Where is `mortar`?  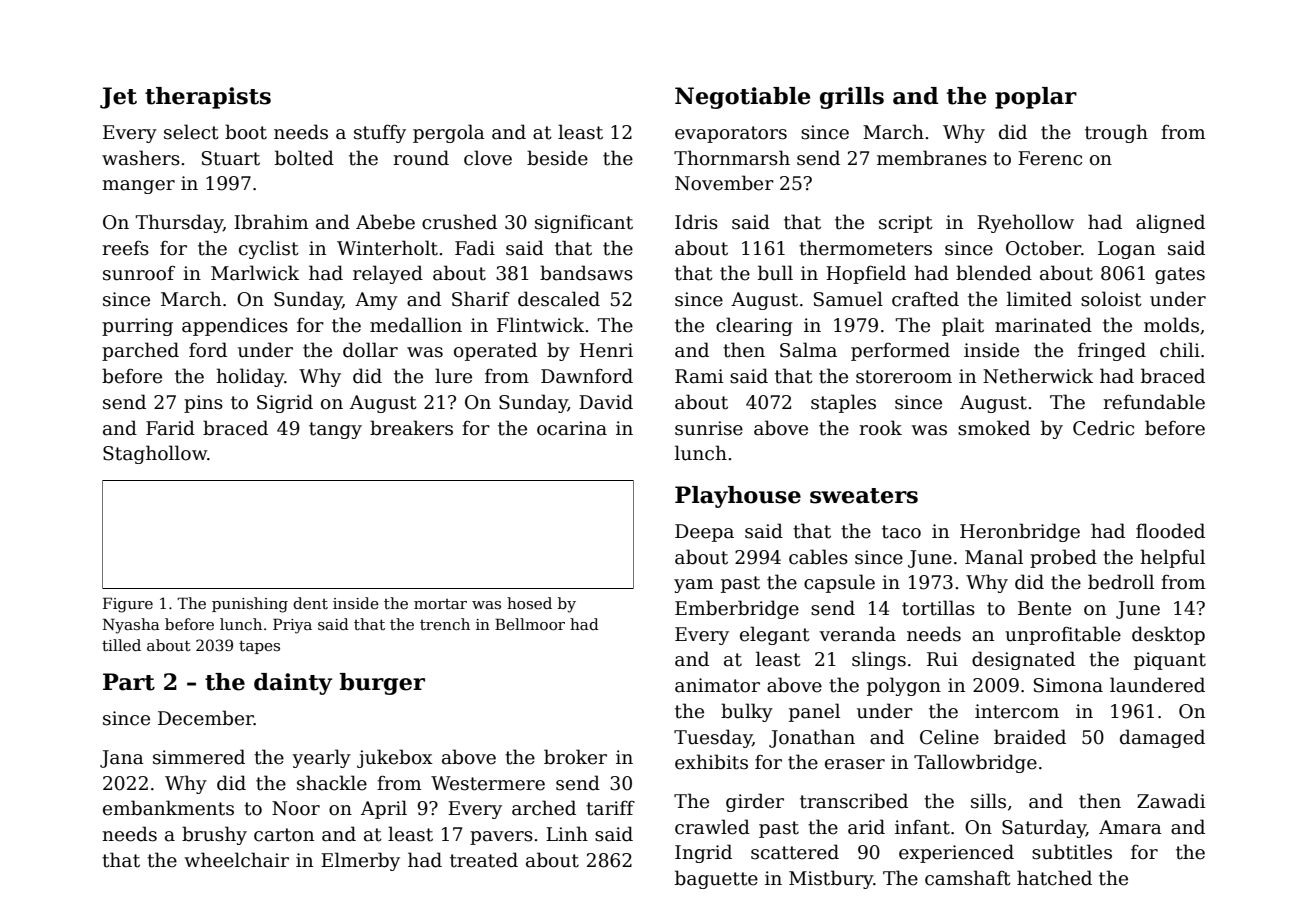 mortar is located at coordinates (440, 604).
